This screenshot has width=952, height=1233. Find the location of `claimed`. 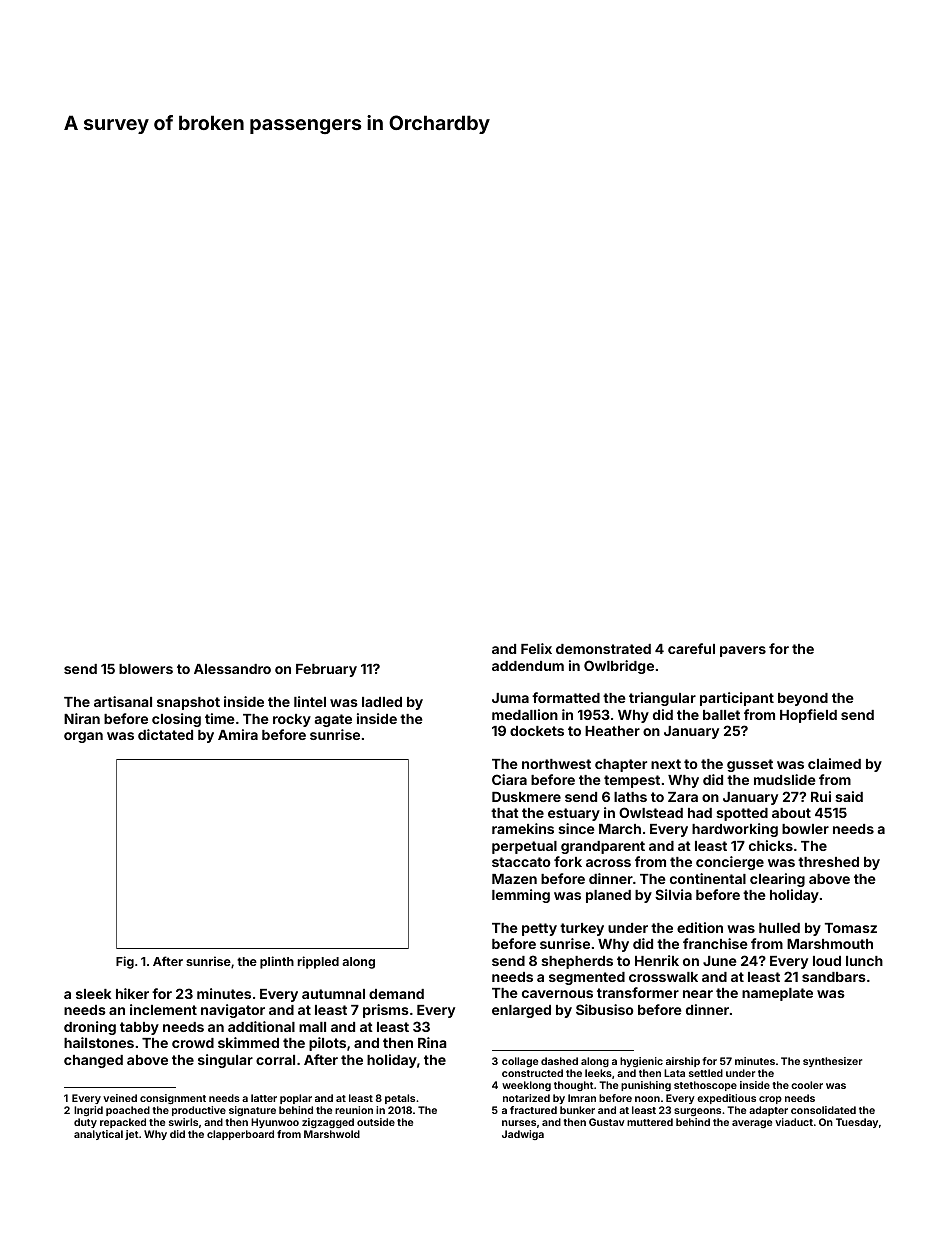

claimed is located at coordinates (834, 763).
